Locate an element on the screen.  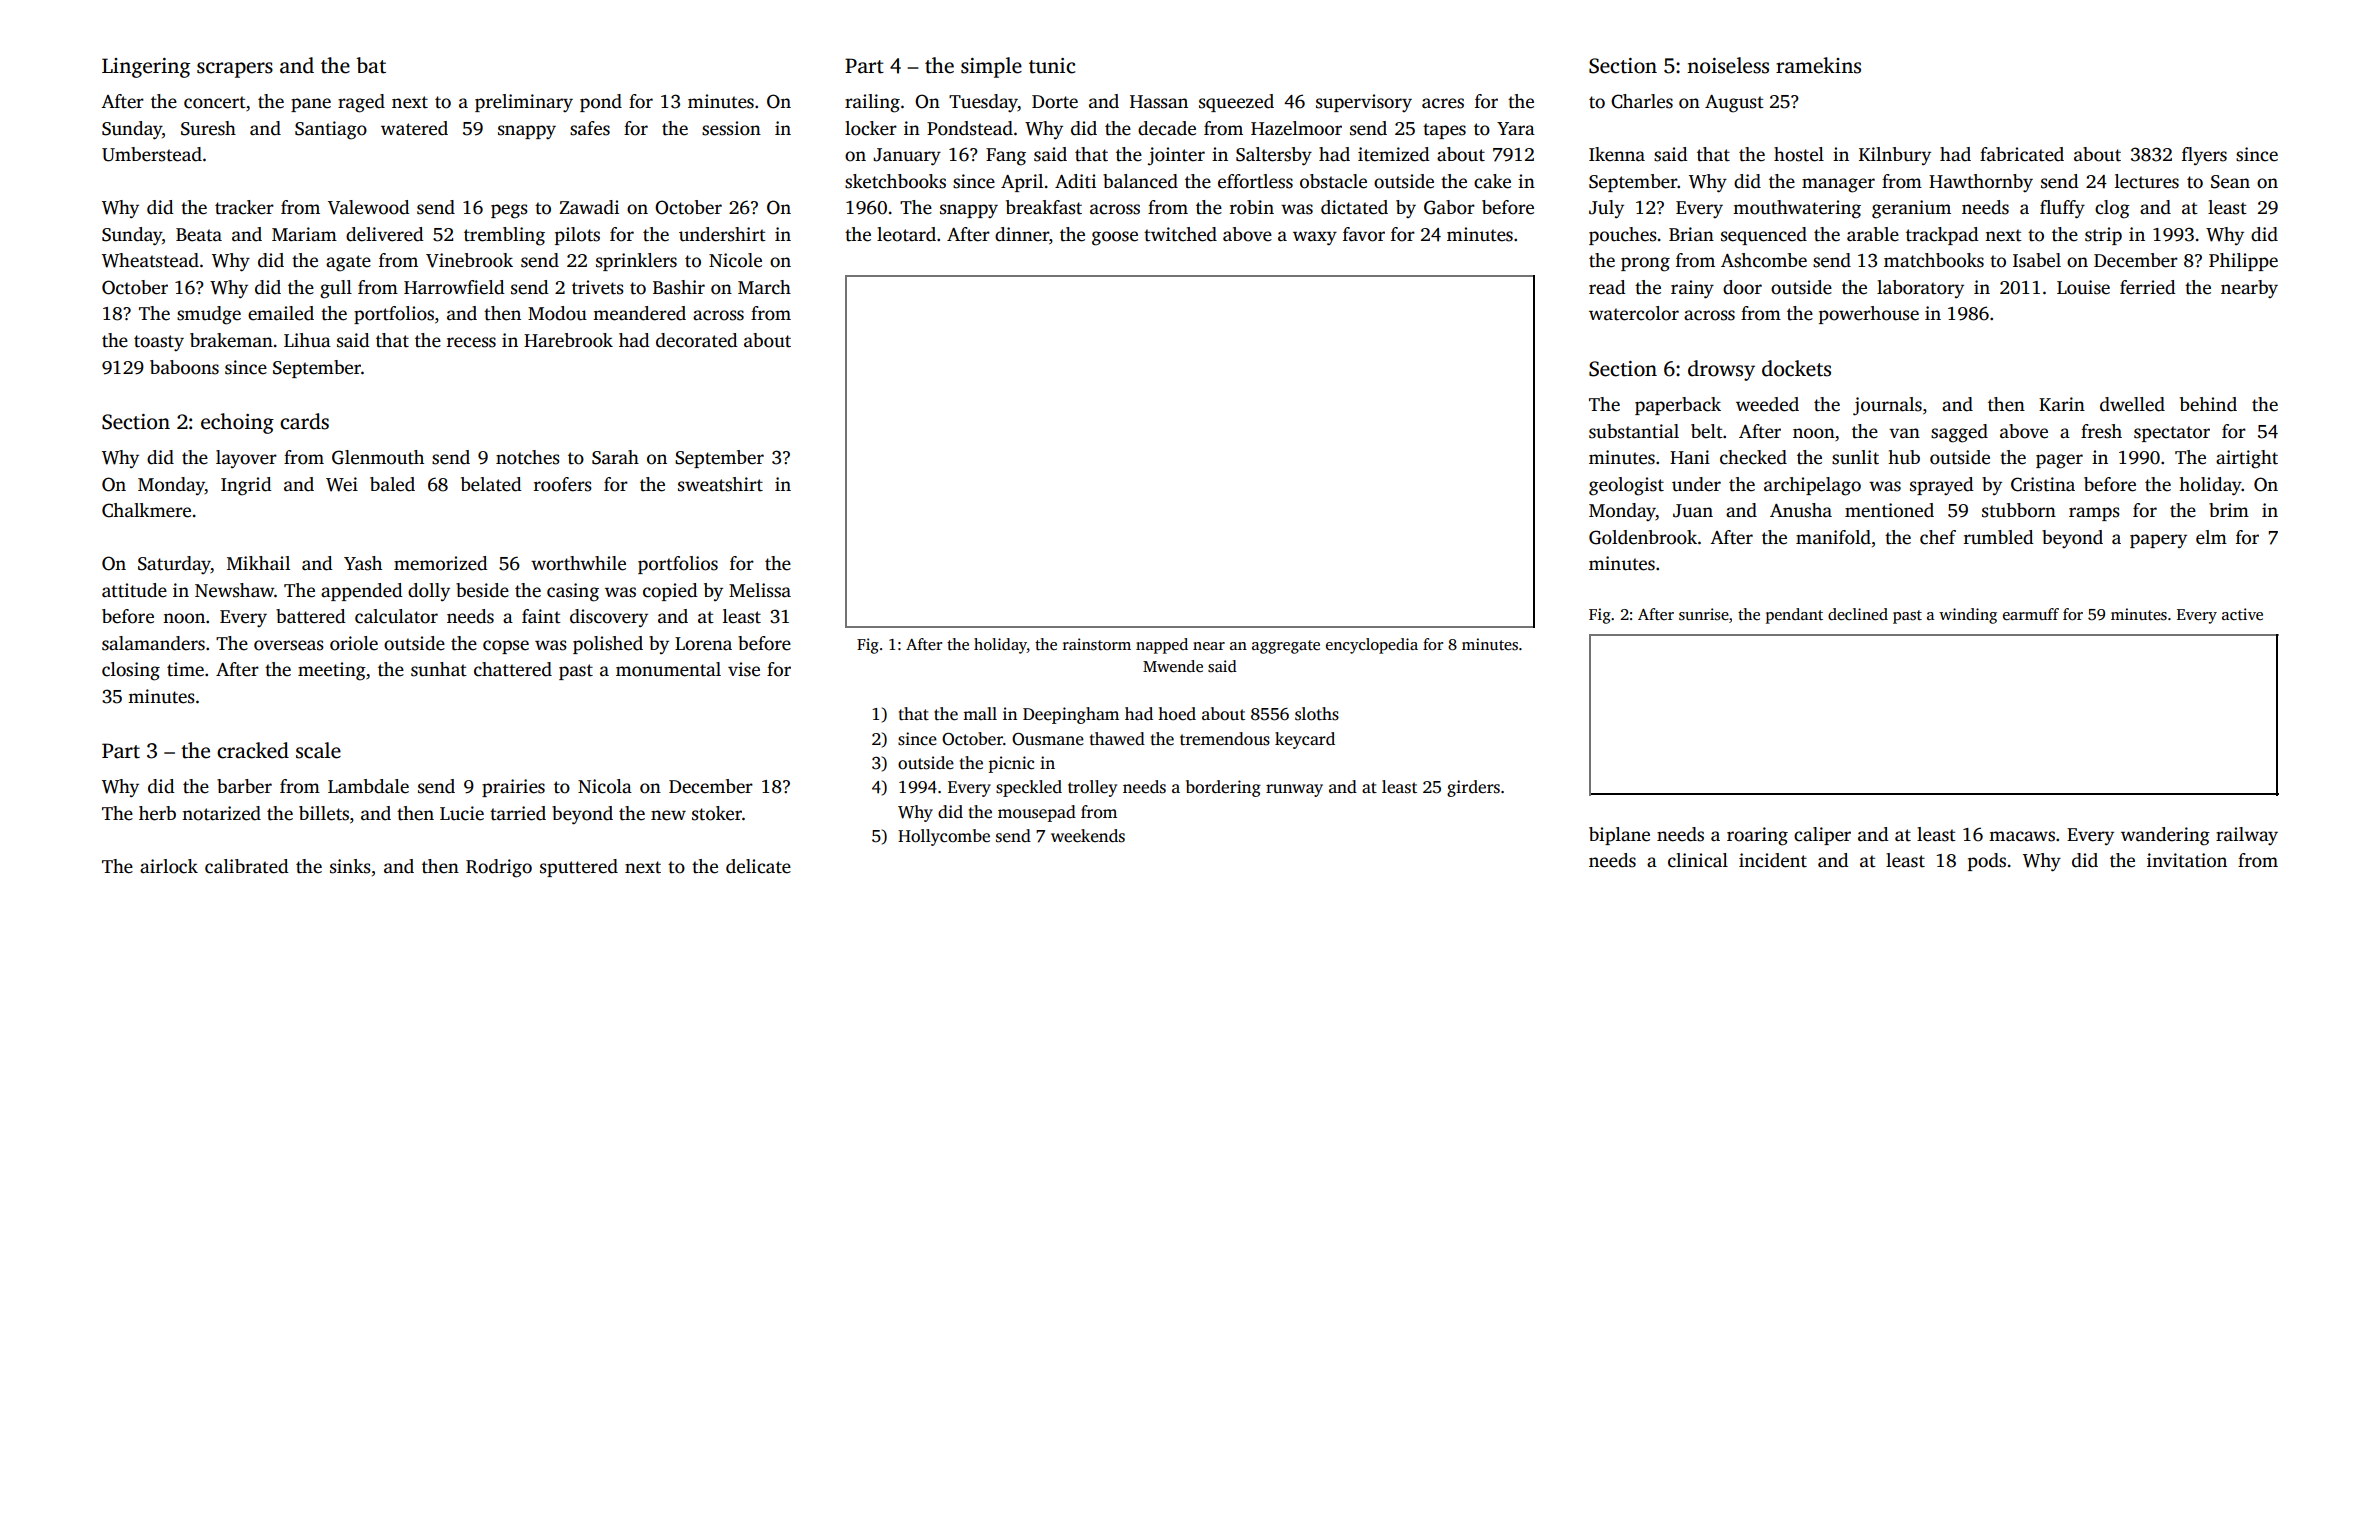
girders is located at coordinates (1473, 788).
